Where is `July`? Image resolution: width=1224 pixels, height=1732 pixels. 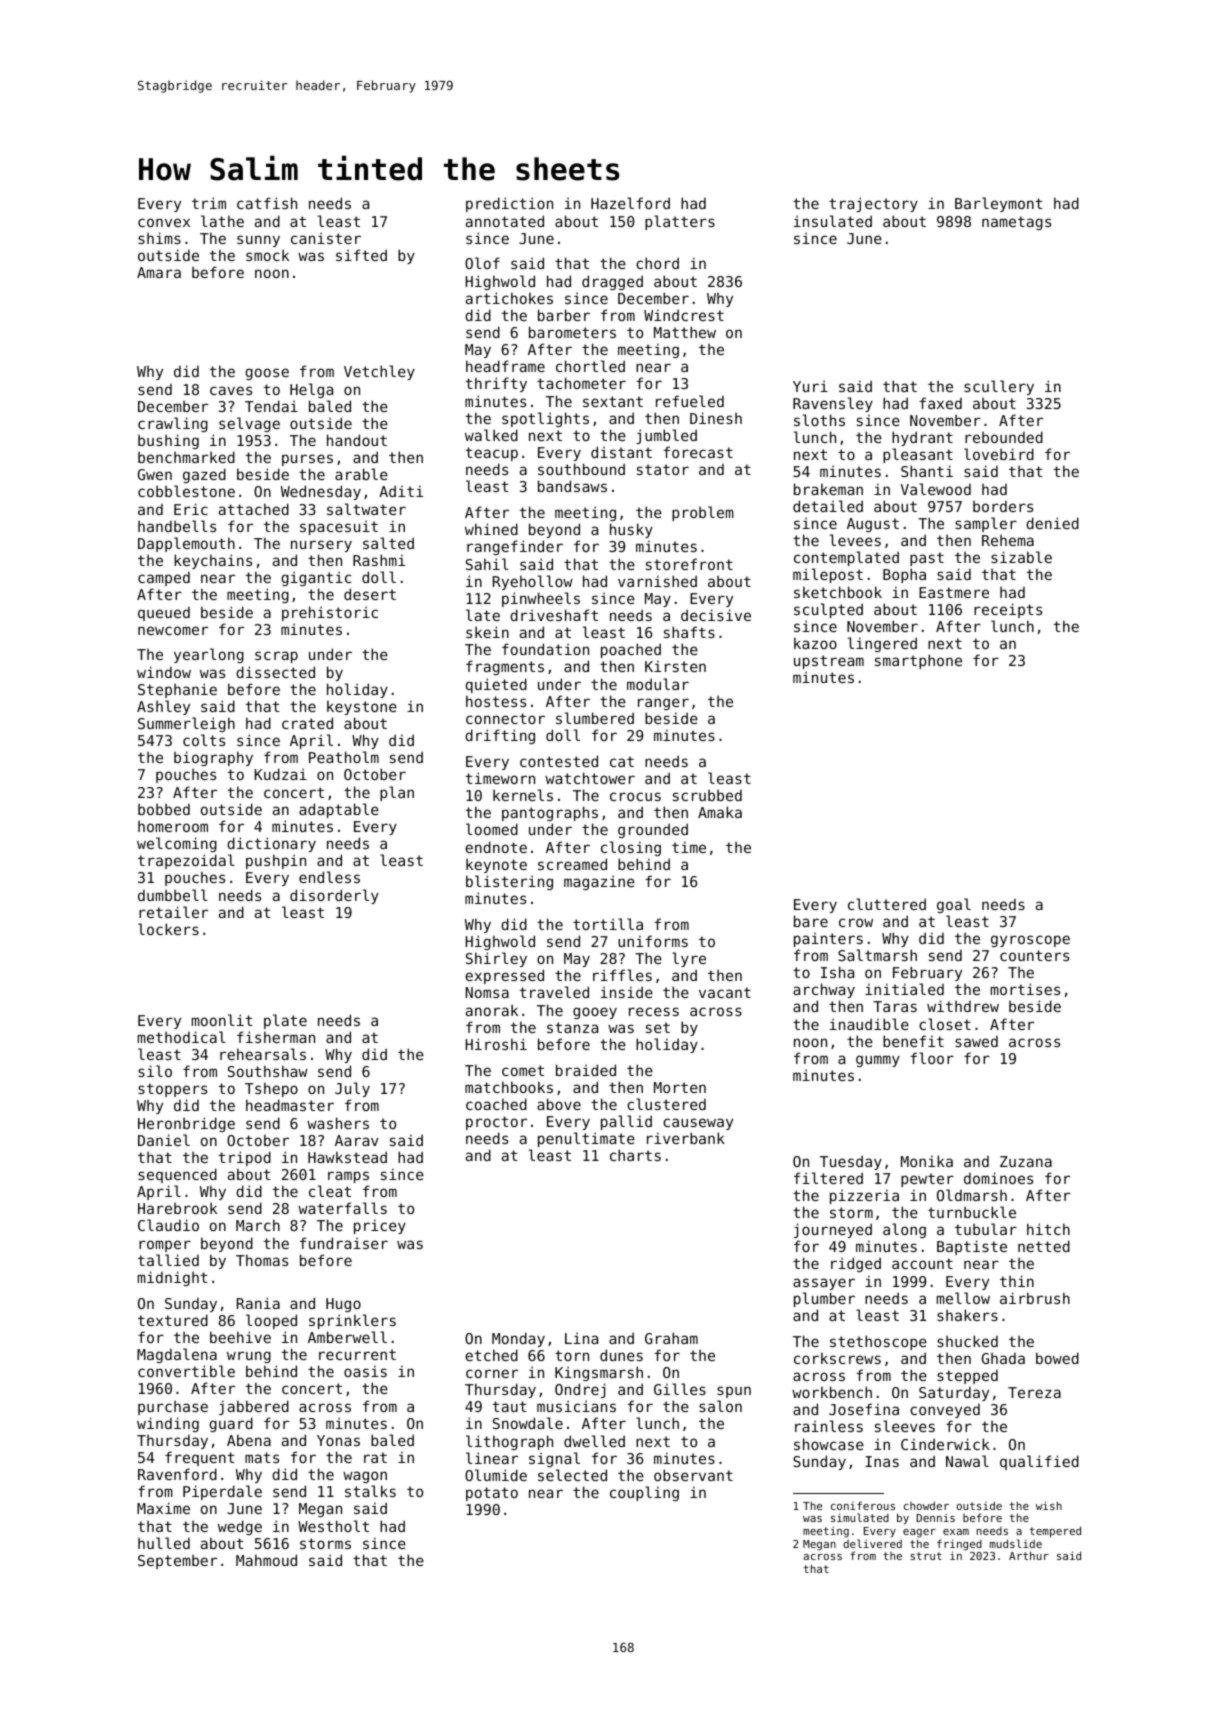 July is located at coordinates (352, 1089).
